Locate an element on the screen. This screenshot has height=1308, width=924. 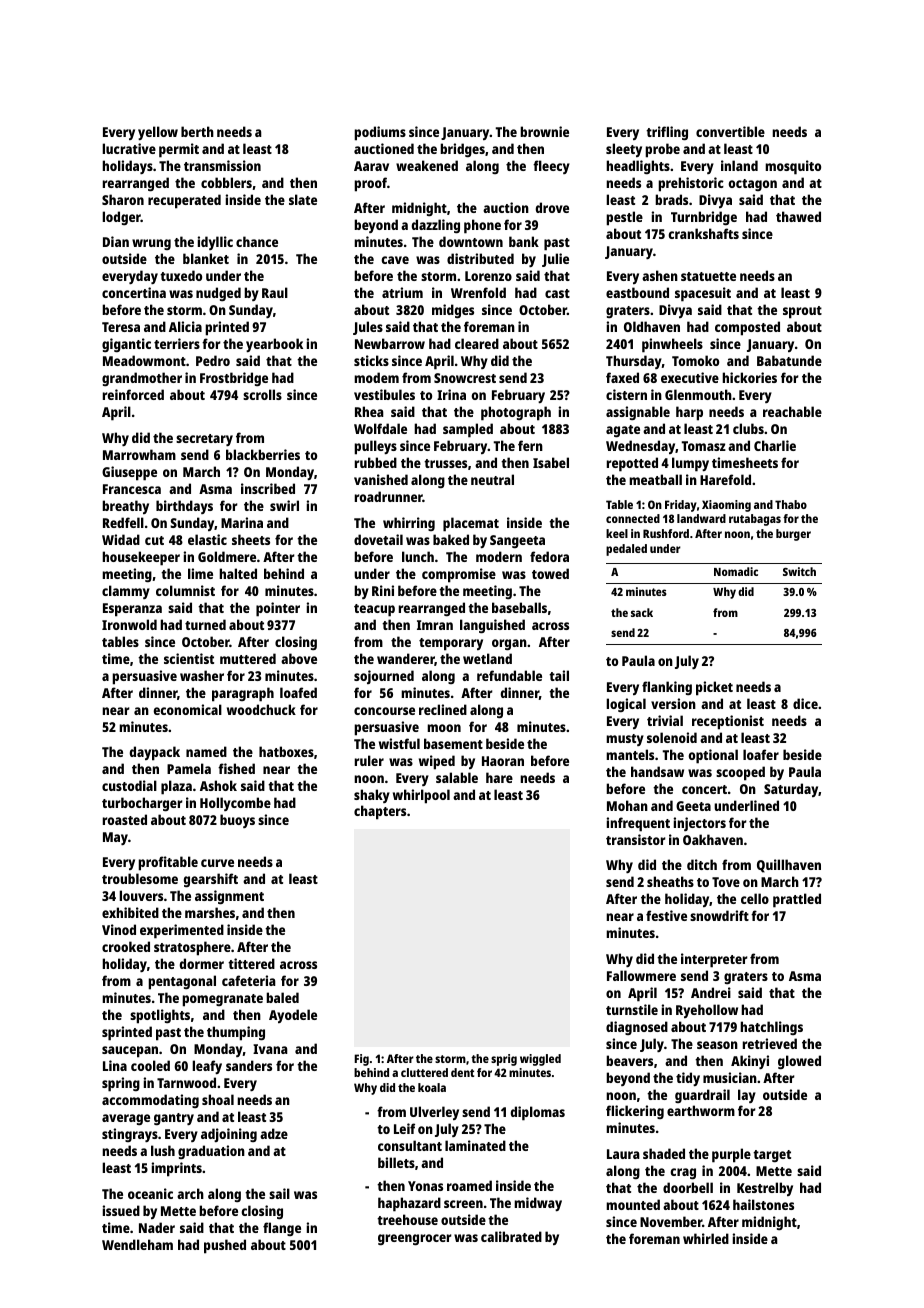
Dian is located at coordinates (116, 241).
